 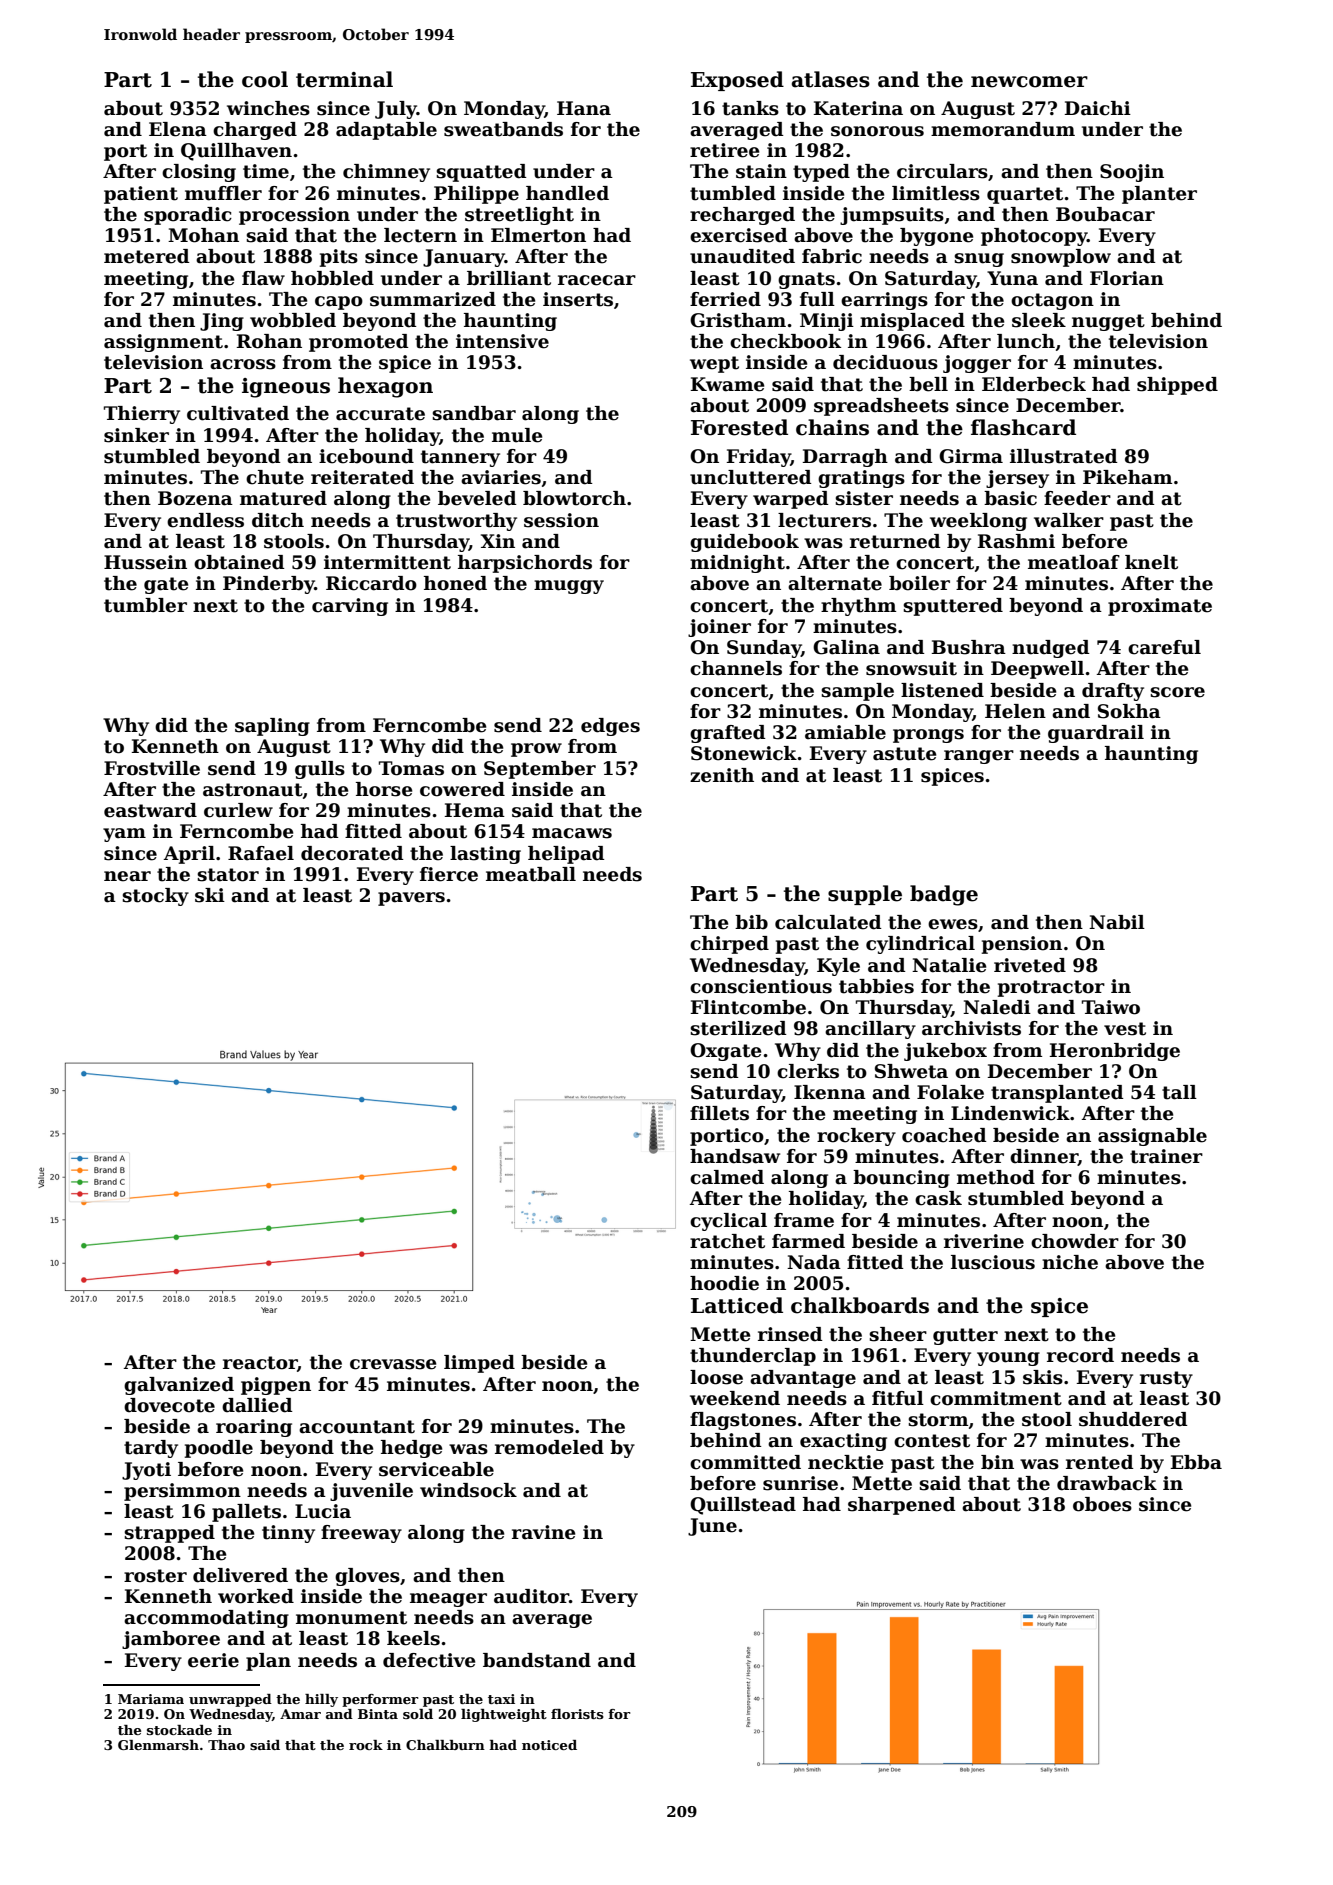 I want to click on Jyoti, so click(x=146, y=1471).
